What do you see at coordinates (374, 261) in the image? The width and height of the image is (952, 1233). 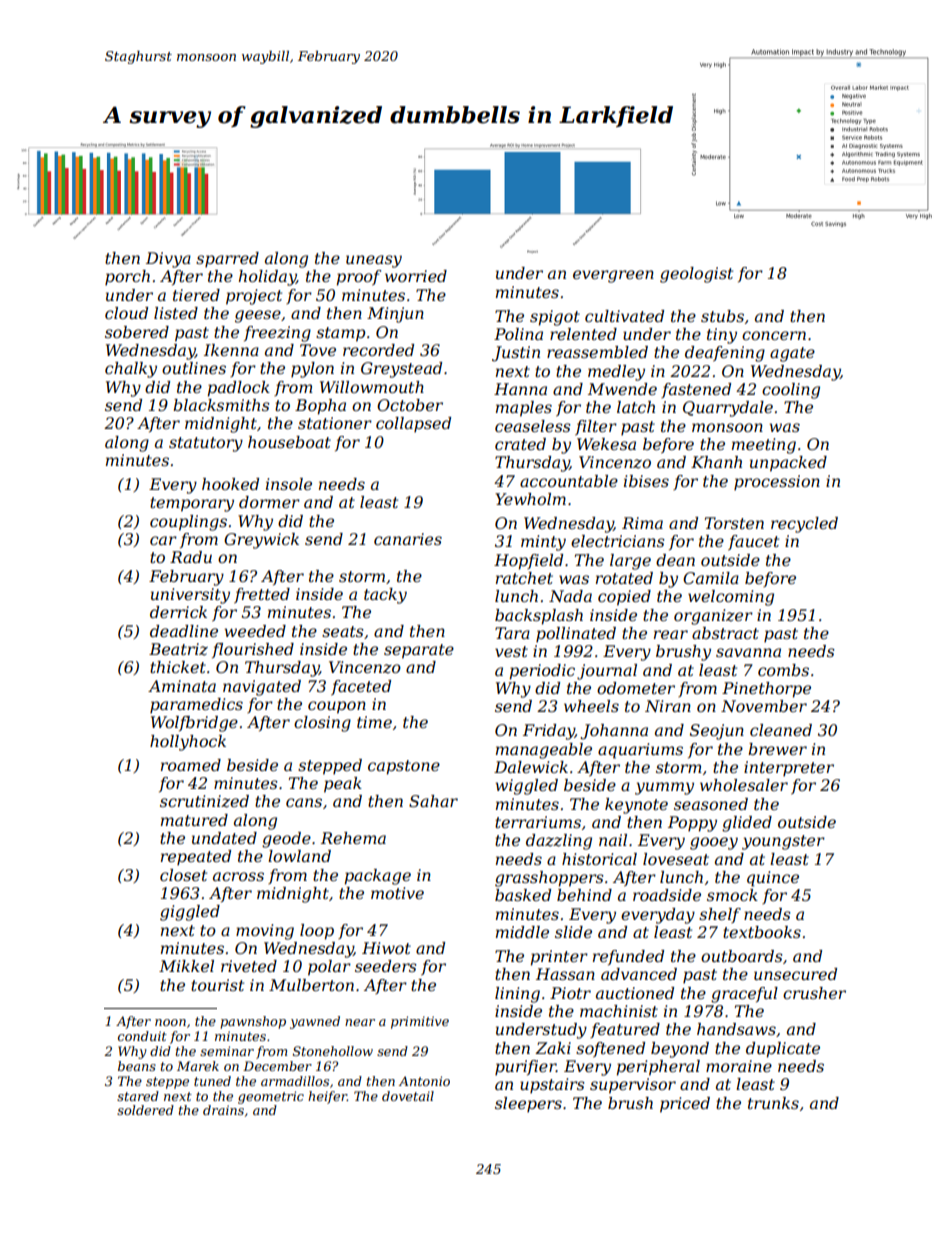 I see `uneasy` at bounding box center [374, 261].
